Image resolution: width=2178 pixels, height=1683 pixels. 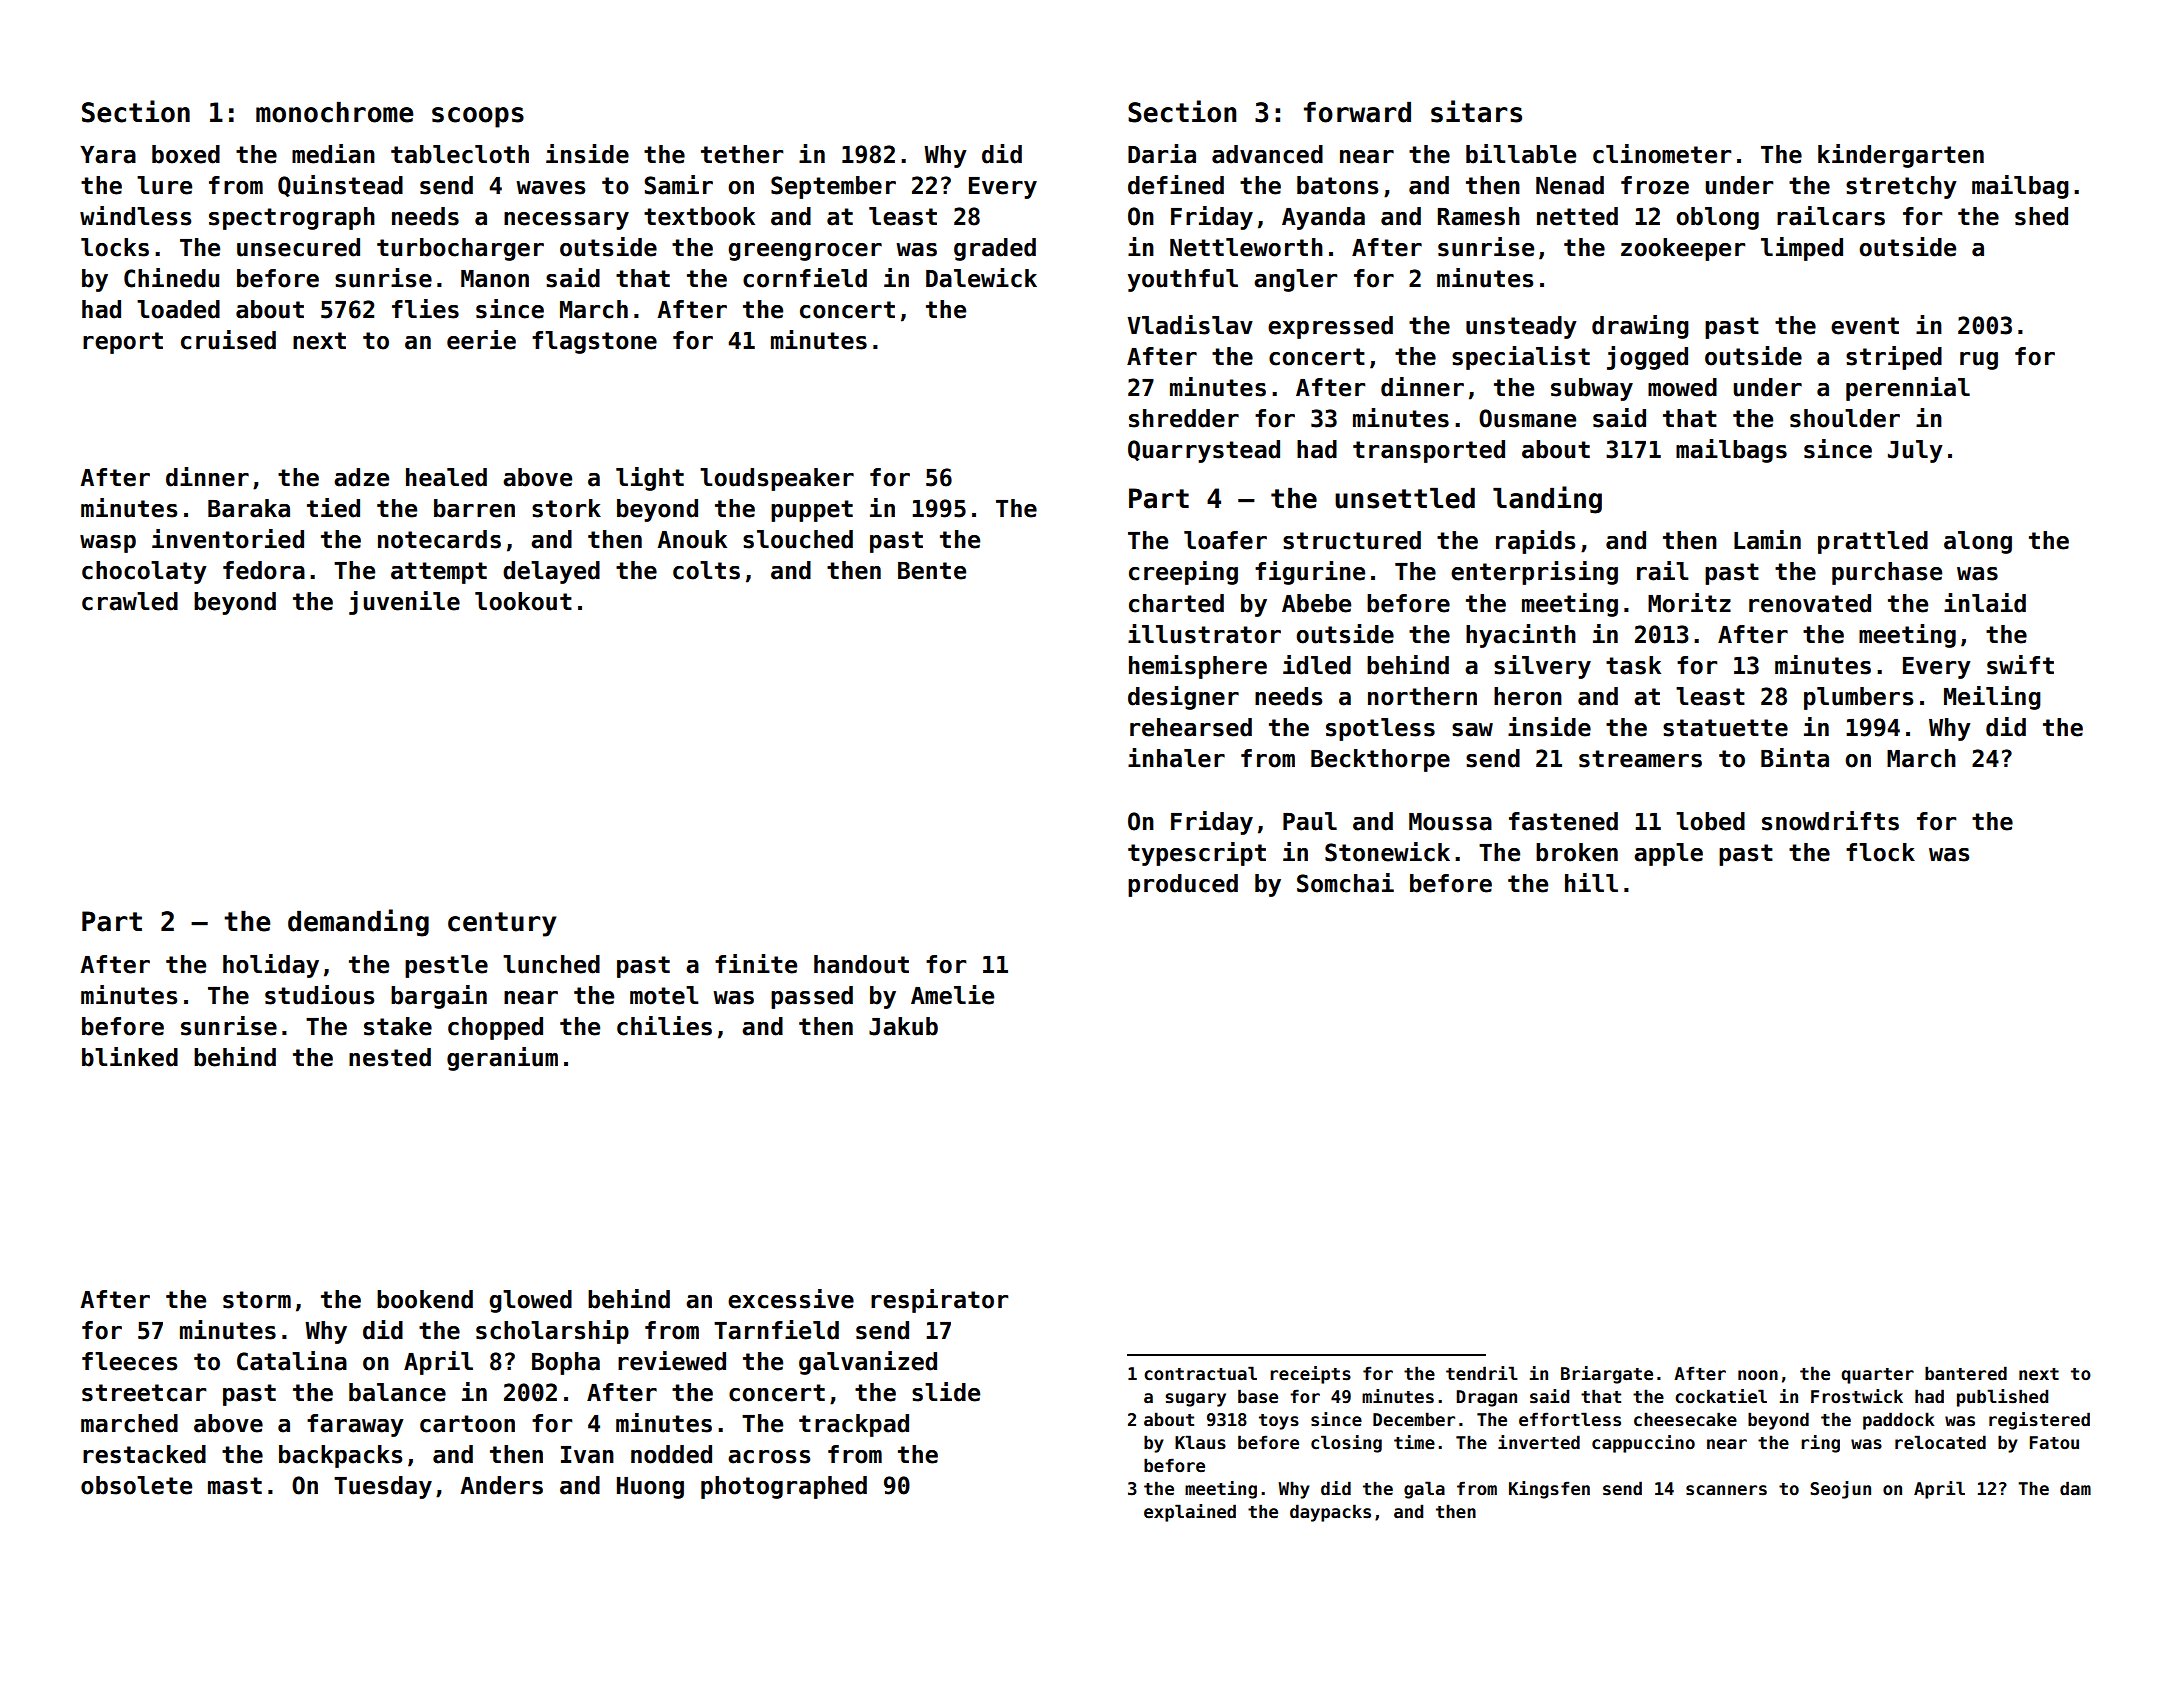 I want to click on inhaler, so click(x=1176, y=758).
